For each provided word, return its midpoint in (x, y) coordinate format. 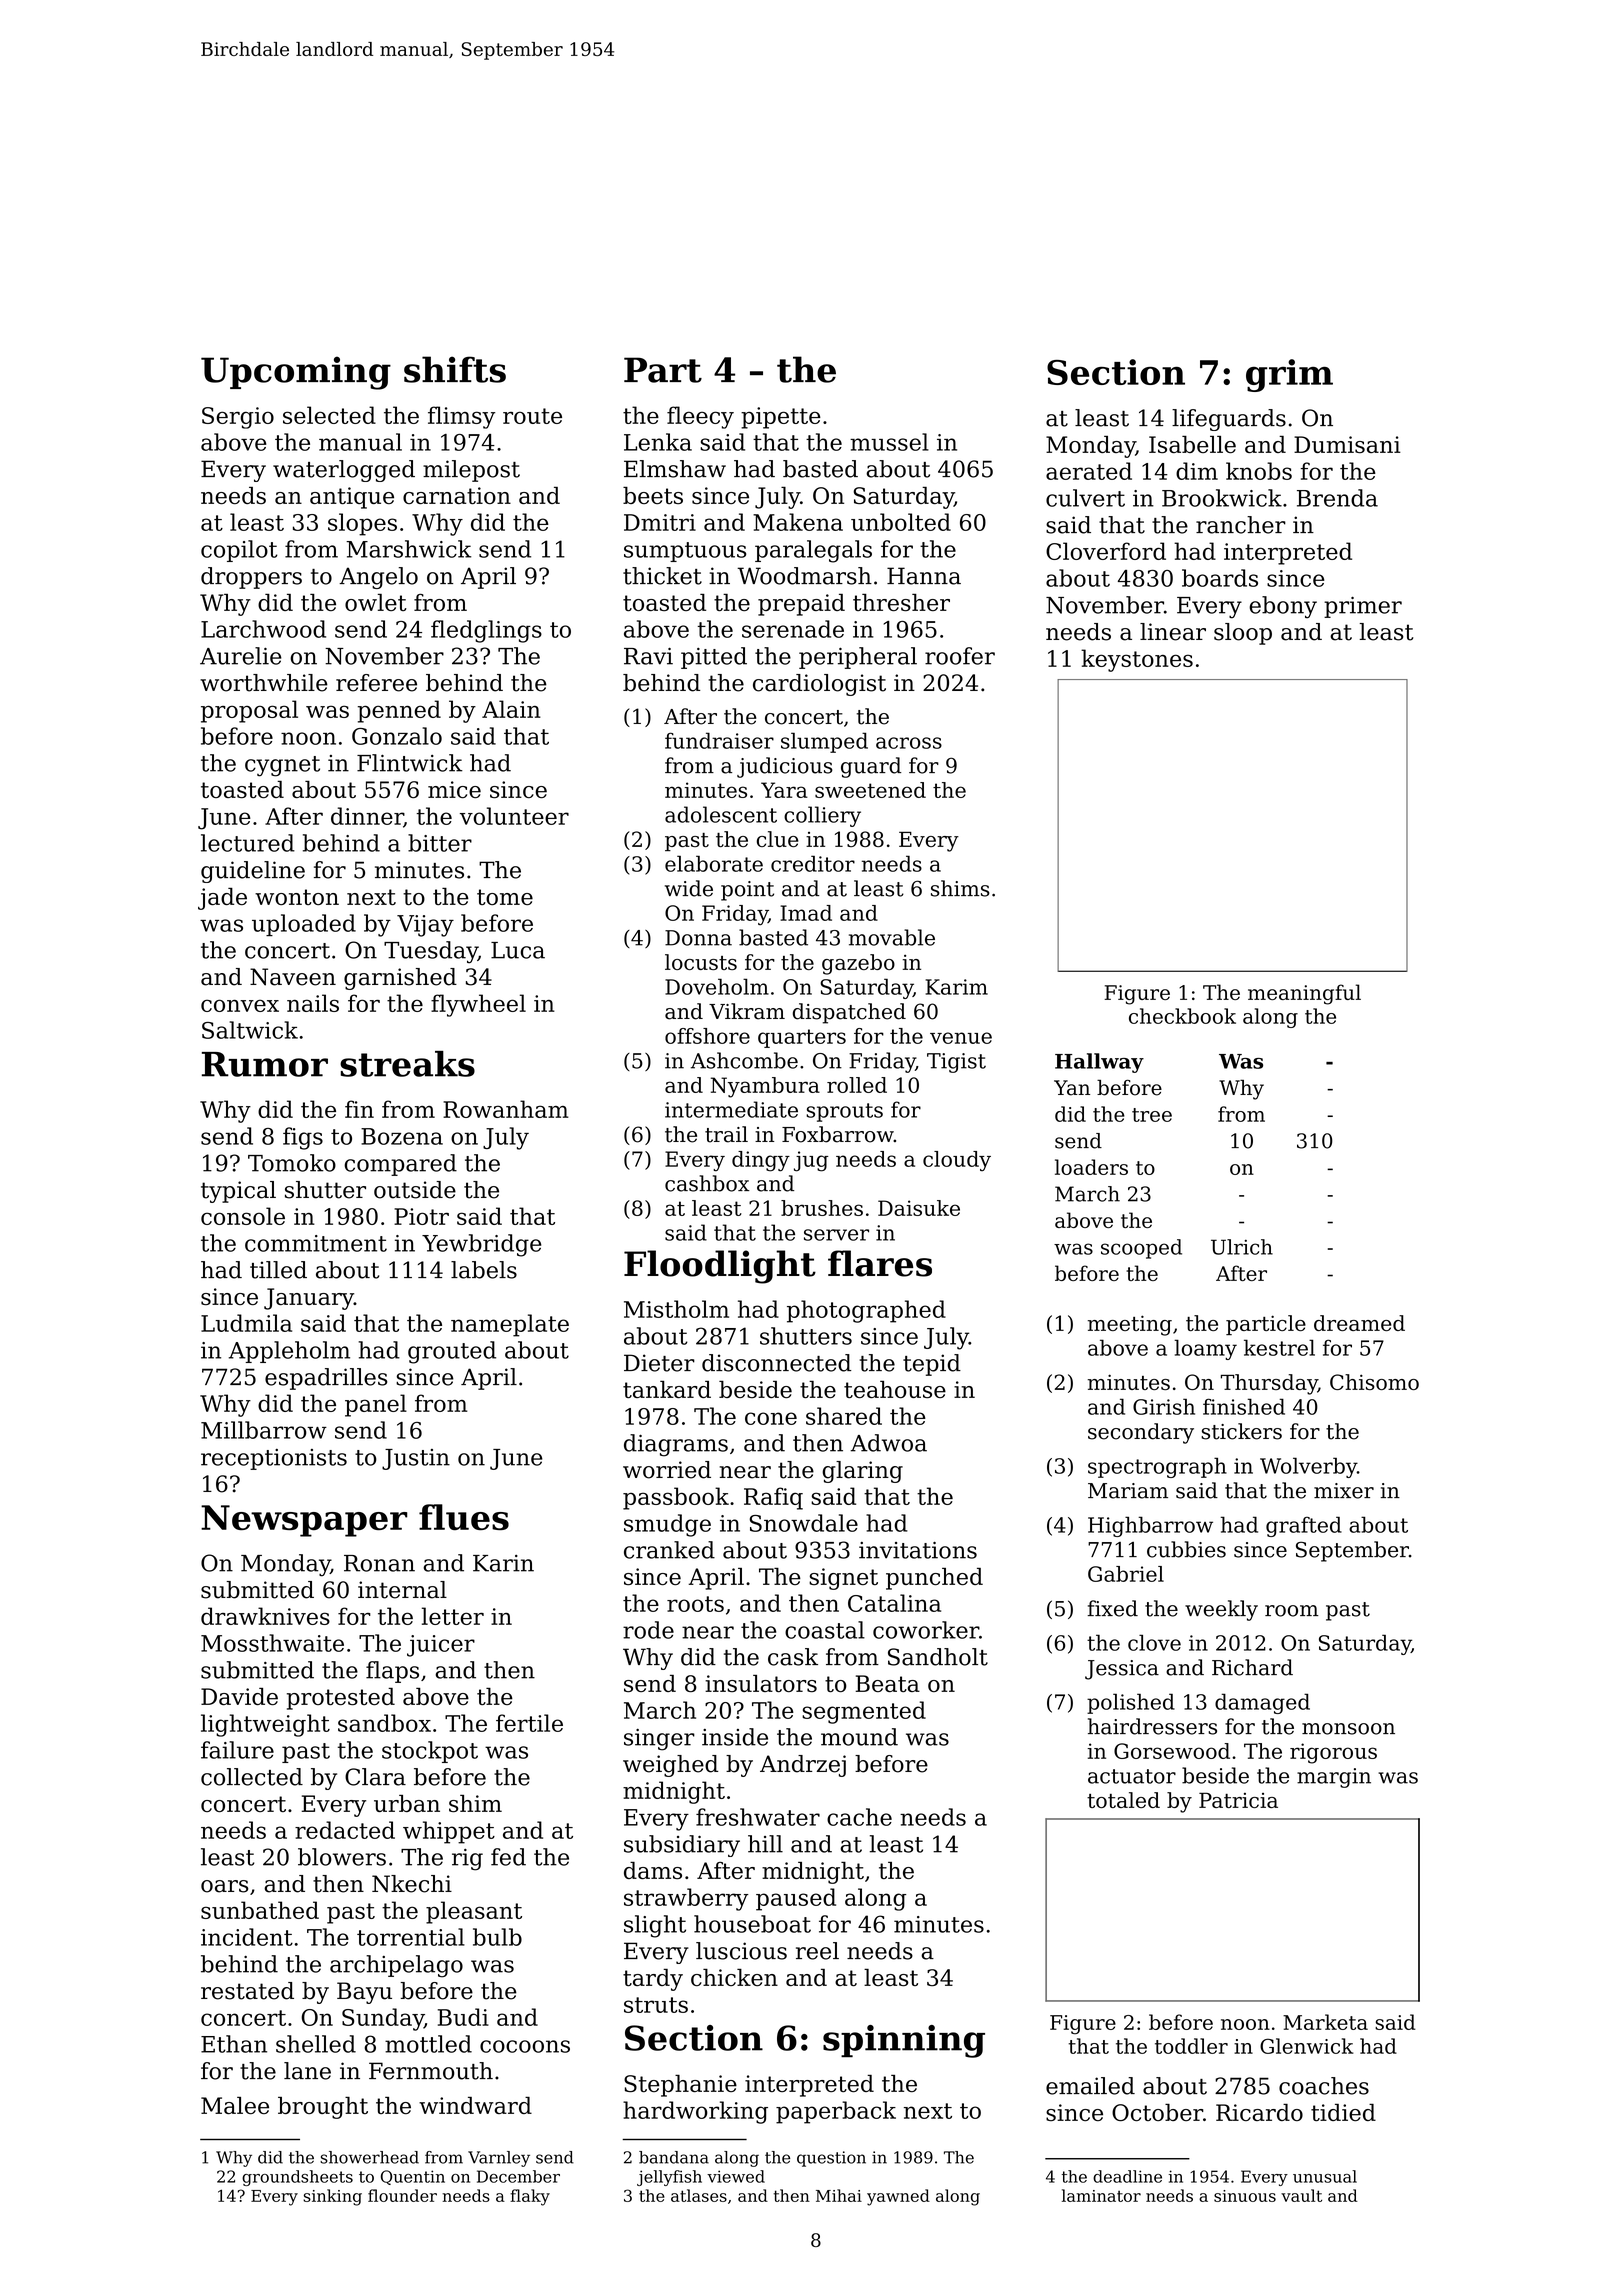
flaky (530, 2197)
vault (1301, 2195)
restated (247, 1991)
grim (1289, 375)
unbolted (901, 522)
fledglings (486, 631)
